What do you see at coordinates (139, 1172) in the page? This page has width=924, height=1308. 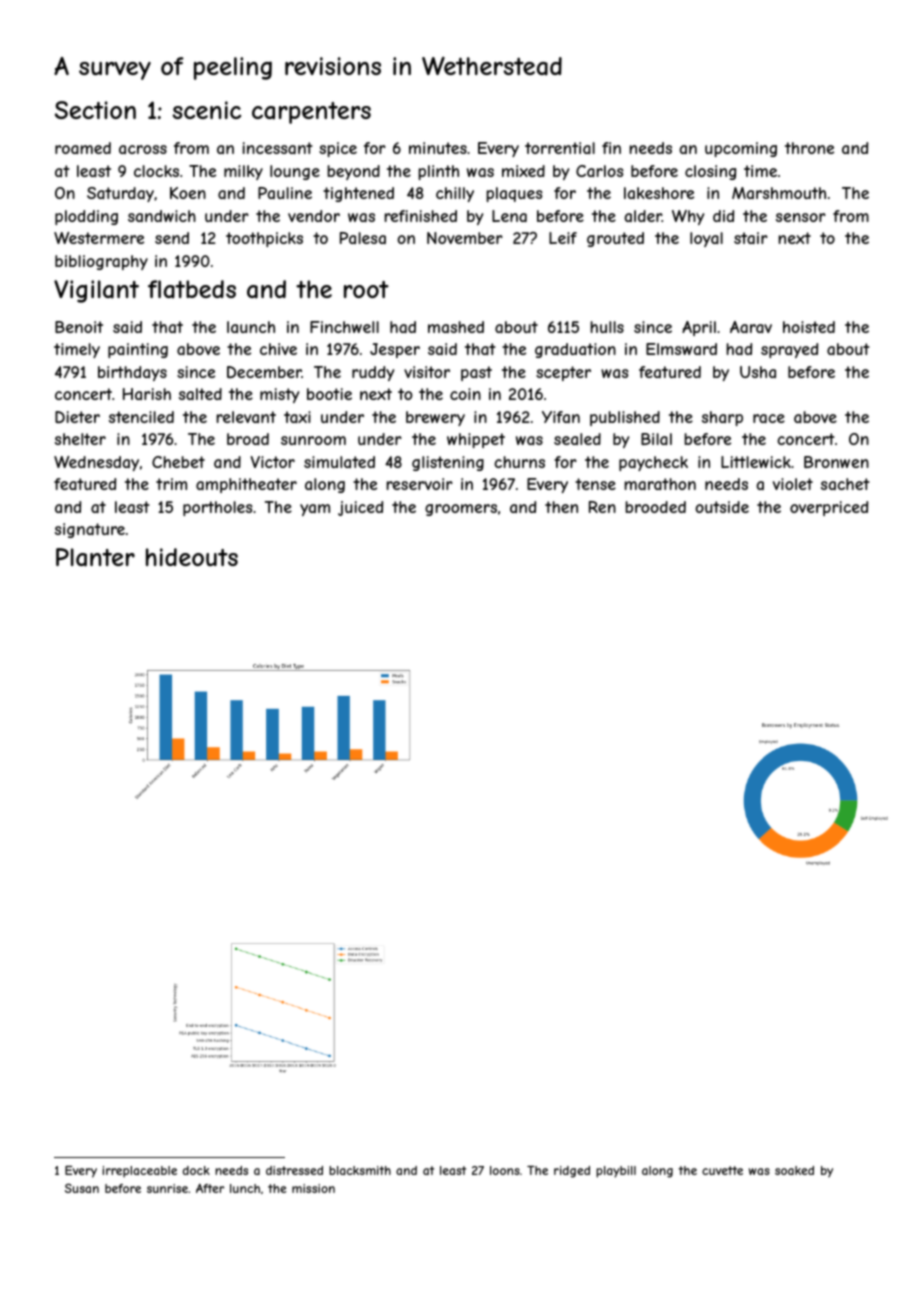 I see `irreplaceable` at bounding box center [139, 1172].
